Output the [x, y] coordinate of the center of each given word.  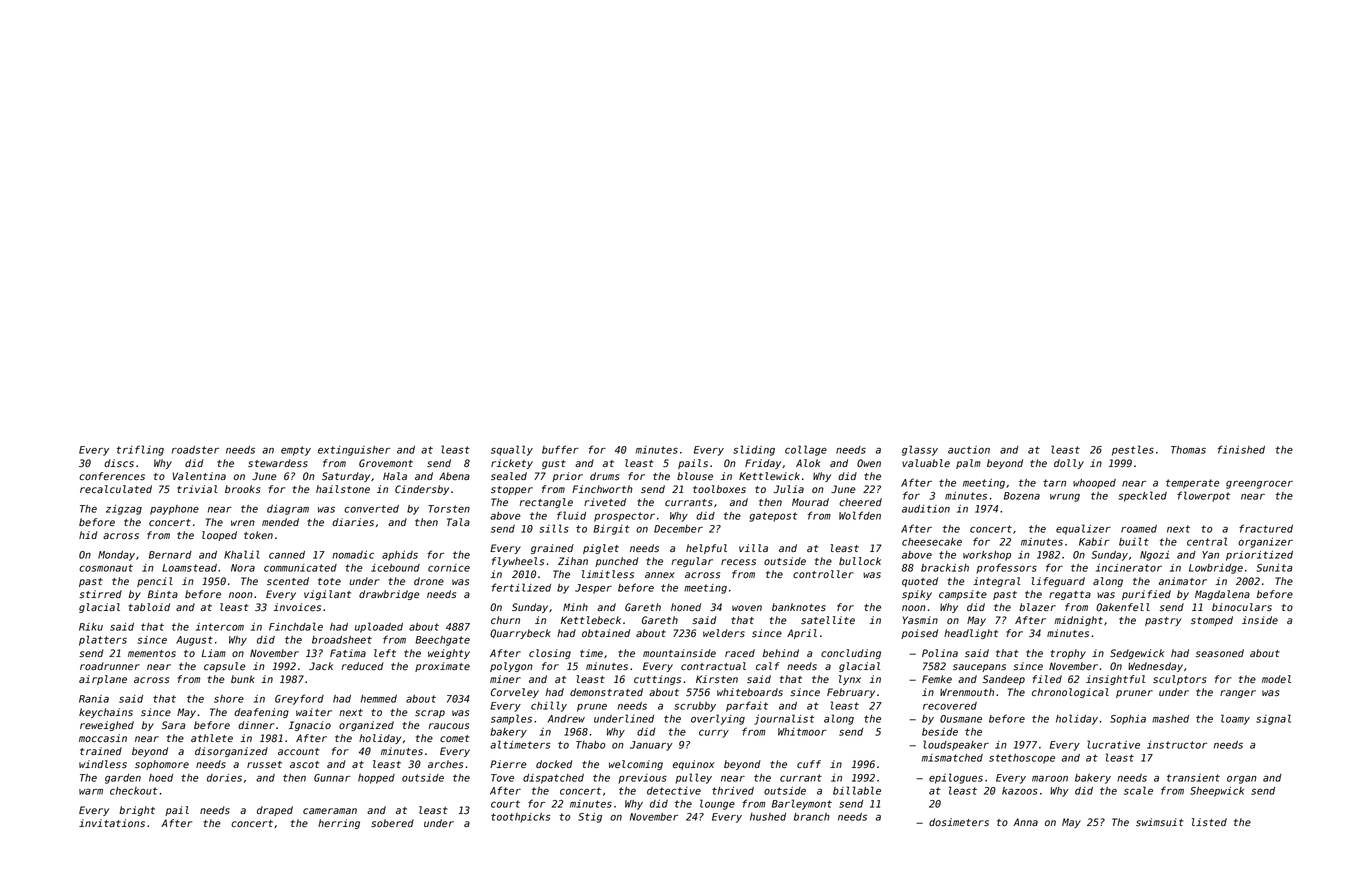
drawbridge [389, 595]
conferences [112, 476]
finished [1241, 449]
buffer [560, 449]
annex [660, 575]
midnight [1079, 621]
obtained [606, 633]
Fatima [348, 653]
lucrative [1113, 744]
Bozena [1022, 496]
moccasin [103, 738]
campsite [963, 595]
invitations [112, 823]
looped [219, 536]
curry [714, 734]
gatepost [773, 517]
